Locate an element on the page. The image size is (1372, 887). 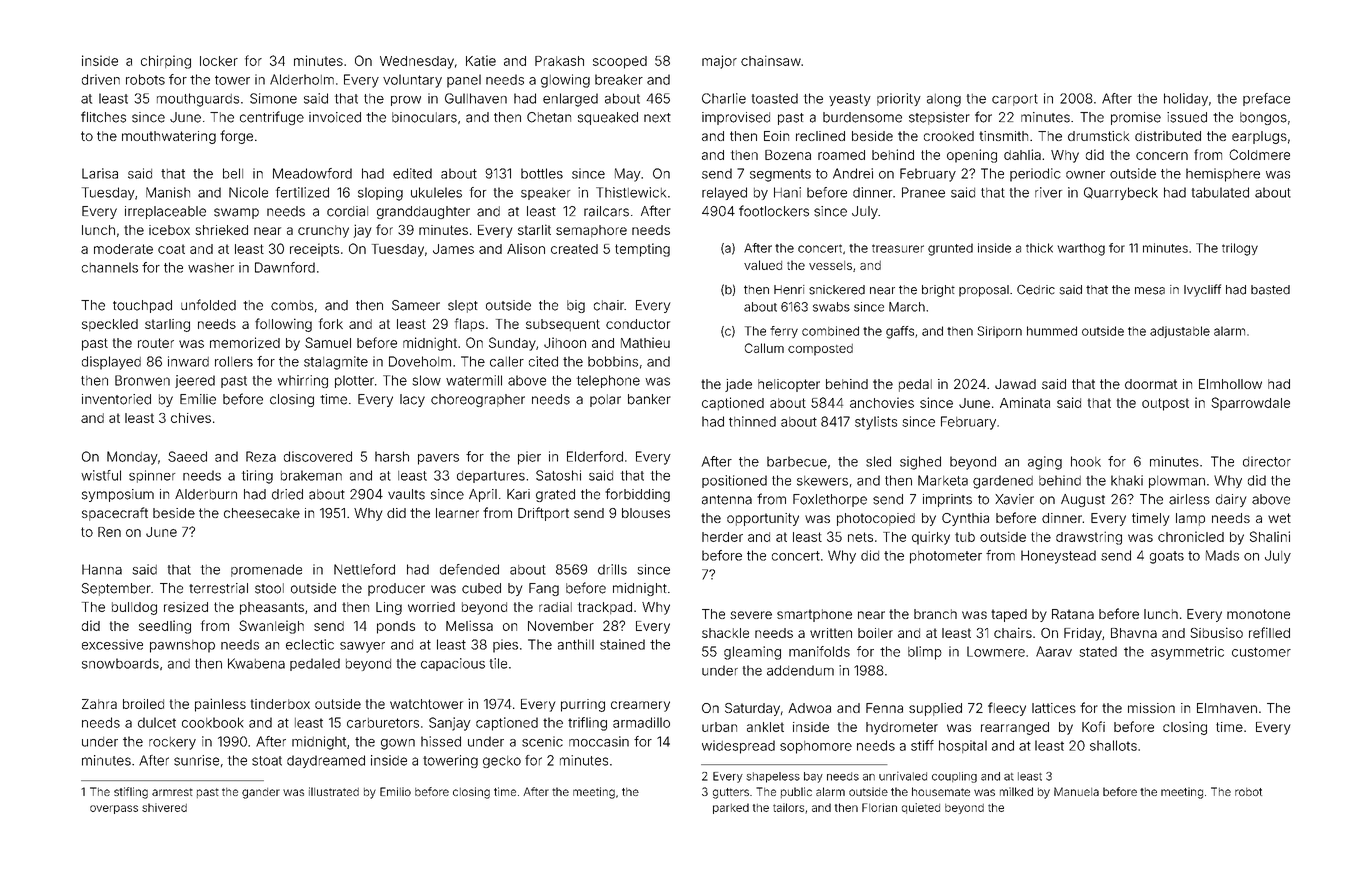
Florian is located at coordinates (879, 807).
